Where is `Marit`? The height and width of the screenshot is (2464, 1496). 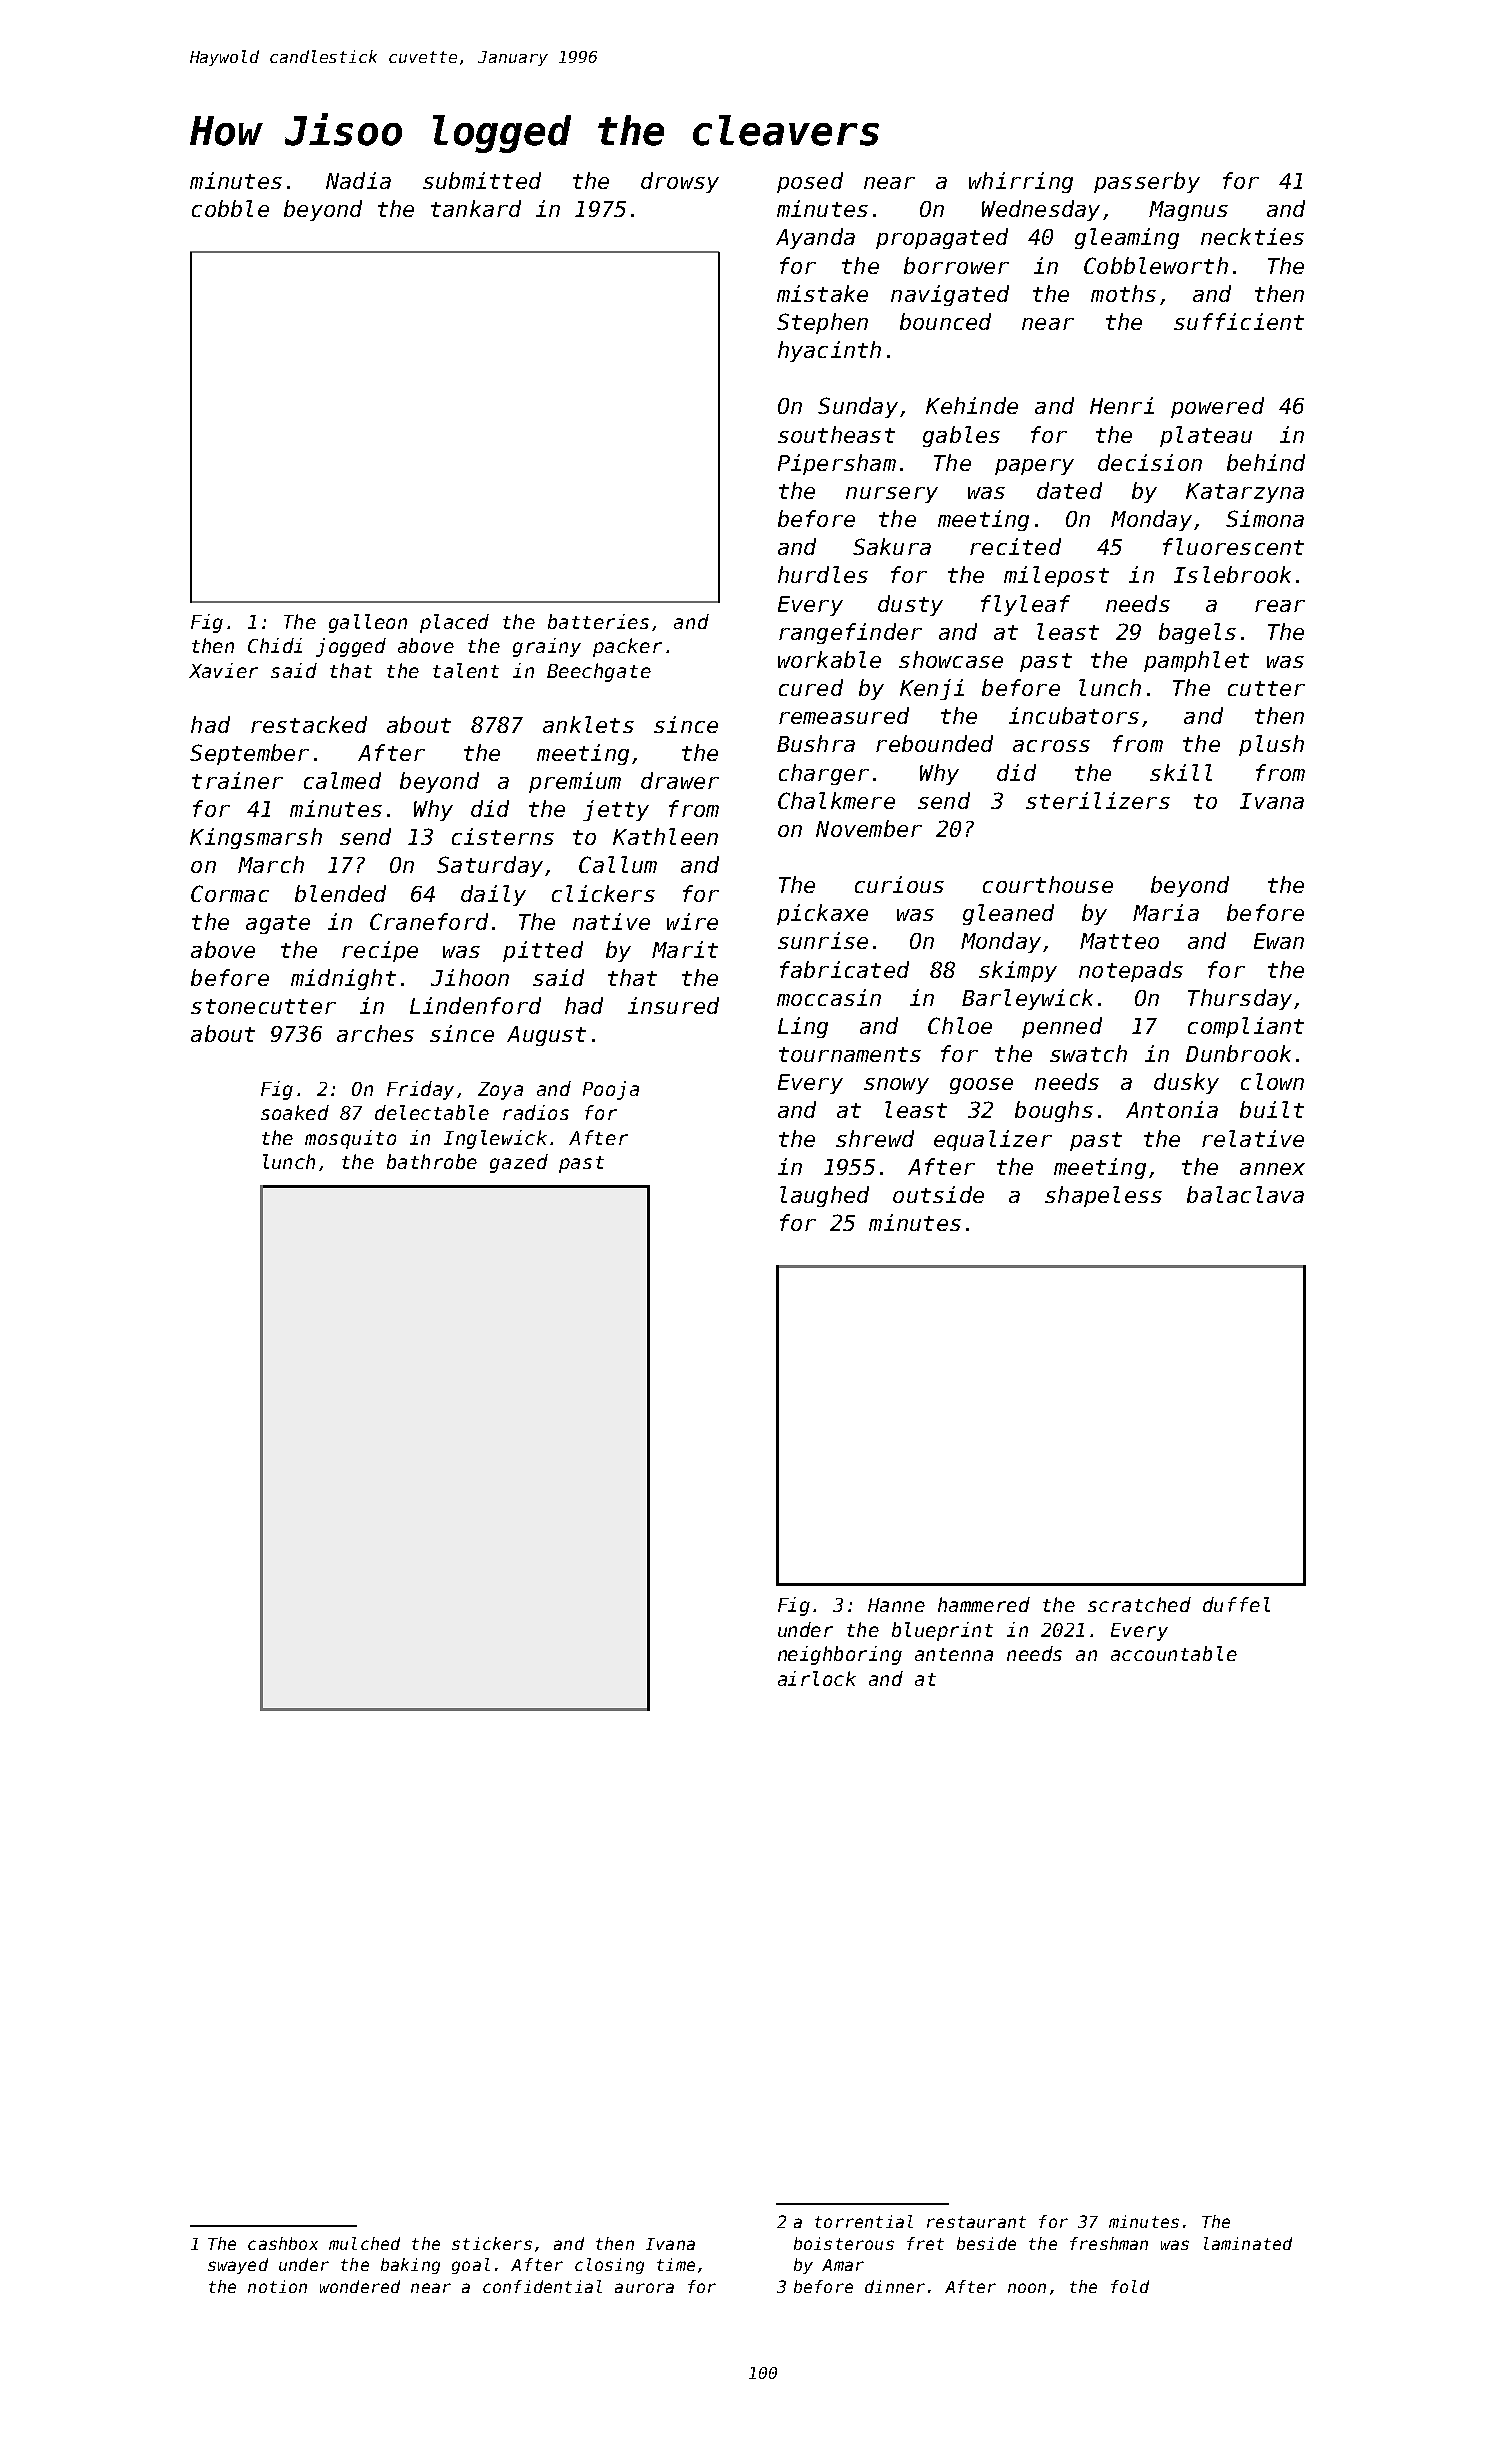
Marit is located at coordinates (685, 949).
